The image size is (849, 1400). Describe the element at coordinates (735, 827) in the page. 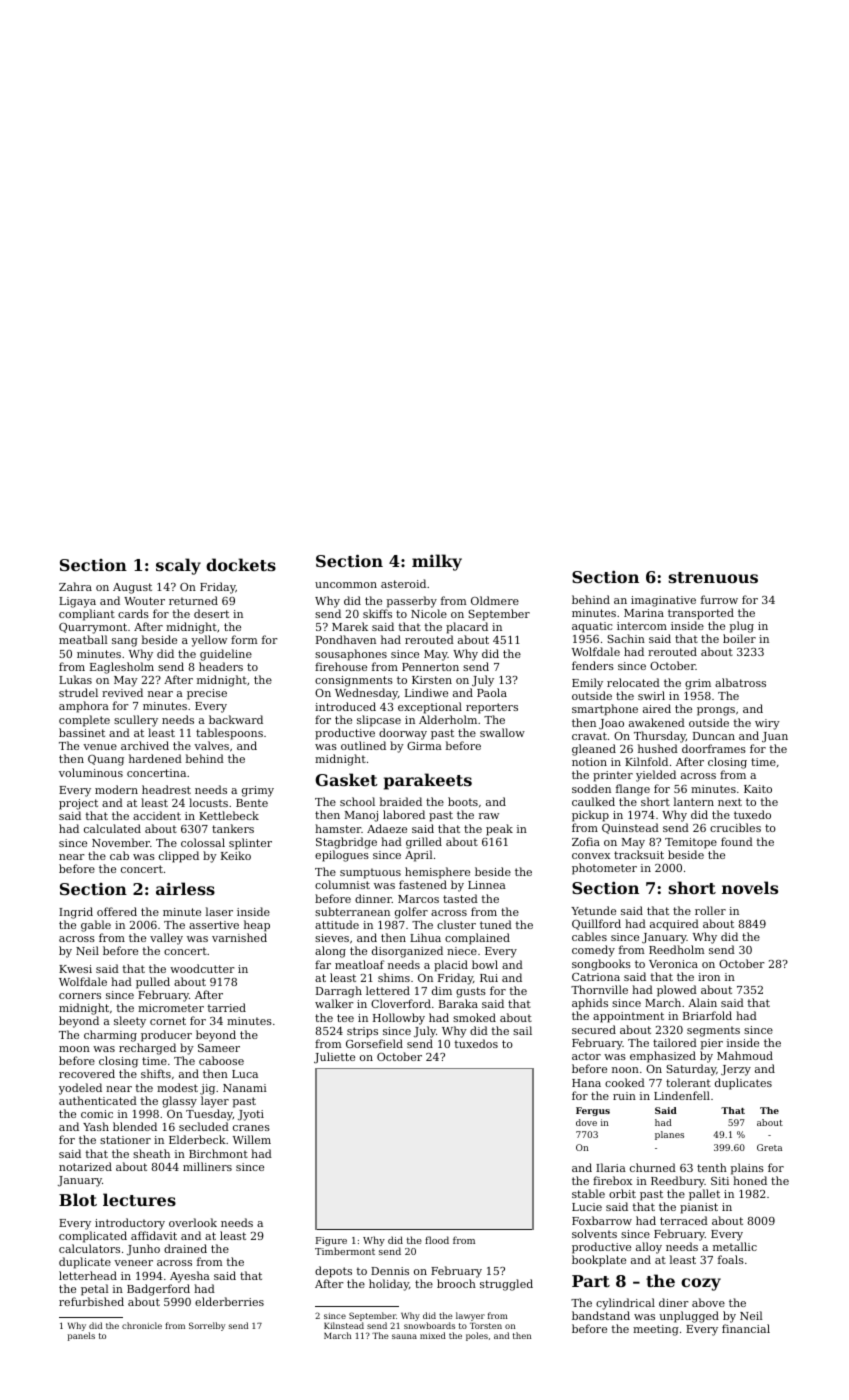

I see `crucibles` at that location.
